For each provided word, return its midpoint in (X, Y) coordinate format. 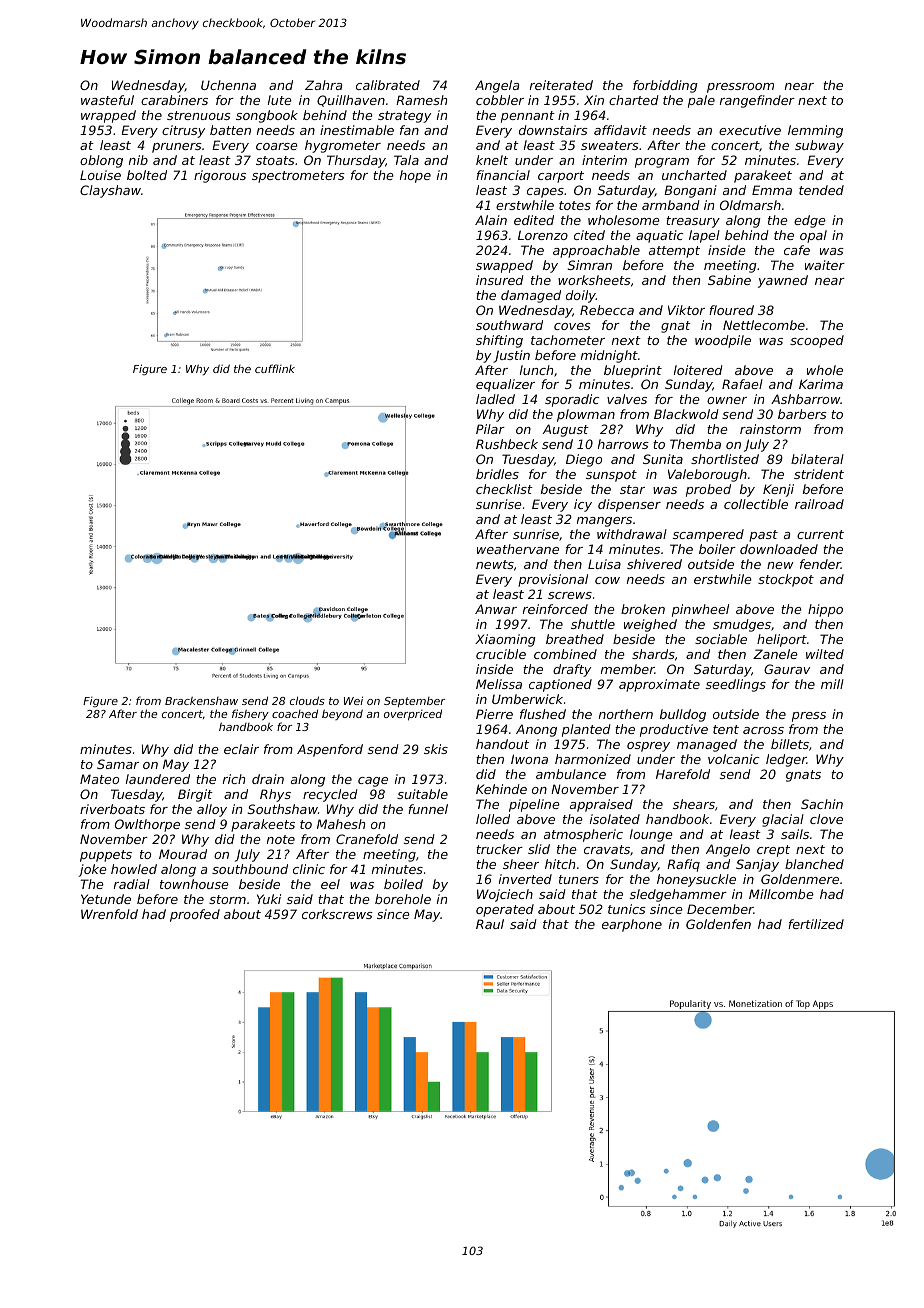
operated (505, 910)
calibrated (388, 85)
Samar (118, 764)
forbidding (665, 86)
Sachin (822, 804)
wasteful (107, 100)
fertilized (816, 924)
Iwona (529, 759)
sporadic (572, 400)
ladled (495, 399)
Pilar (490, 429)
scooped (817, 341)
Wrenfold (109, 914)
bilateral (817, 459)
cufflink (275, 368)
